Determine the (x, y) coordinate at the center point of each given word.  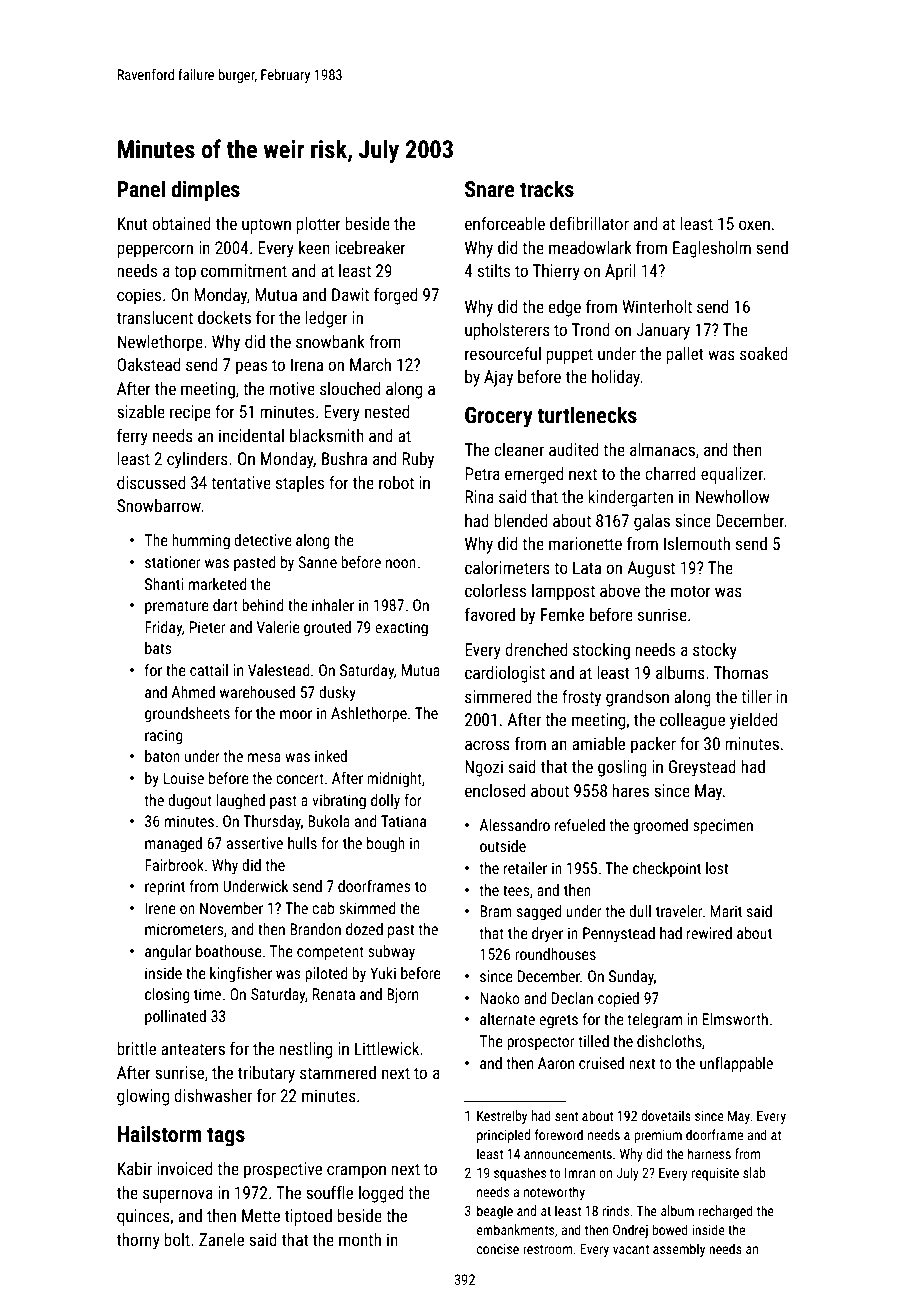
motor (691, 591)
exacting (401, 628)
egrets (558, 1021)
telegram (654, 1020)
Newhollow (733, 496)
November (231, 908)
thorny (138, 1241)
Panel (141, 188)
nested (387, 411)
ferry (132, 437)
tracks (547, 189)
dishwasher (213, 1095)
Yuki (383, 973)
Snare (490, 189)
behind (263, 605)
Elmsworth (735, 1019)
